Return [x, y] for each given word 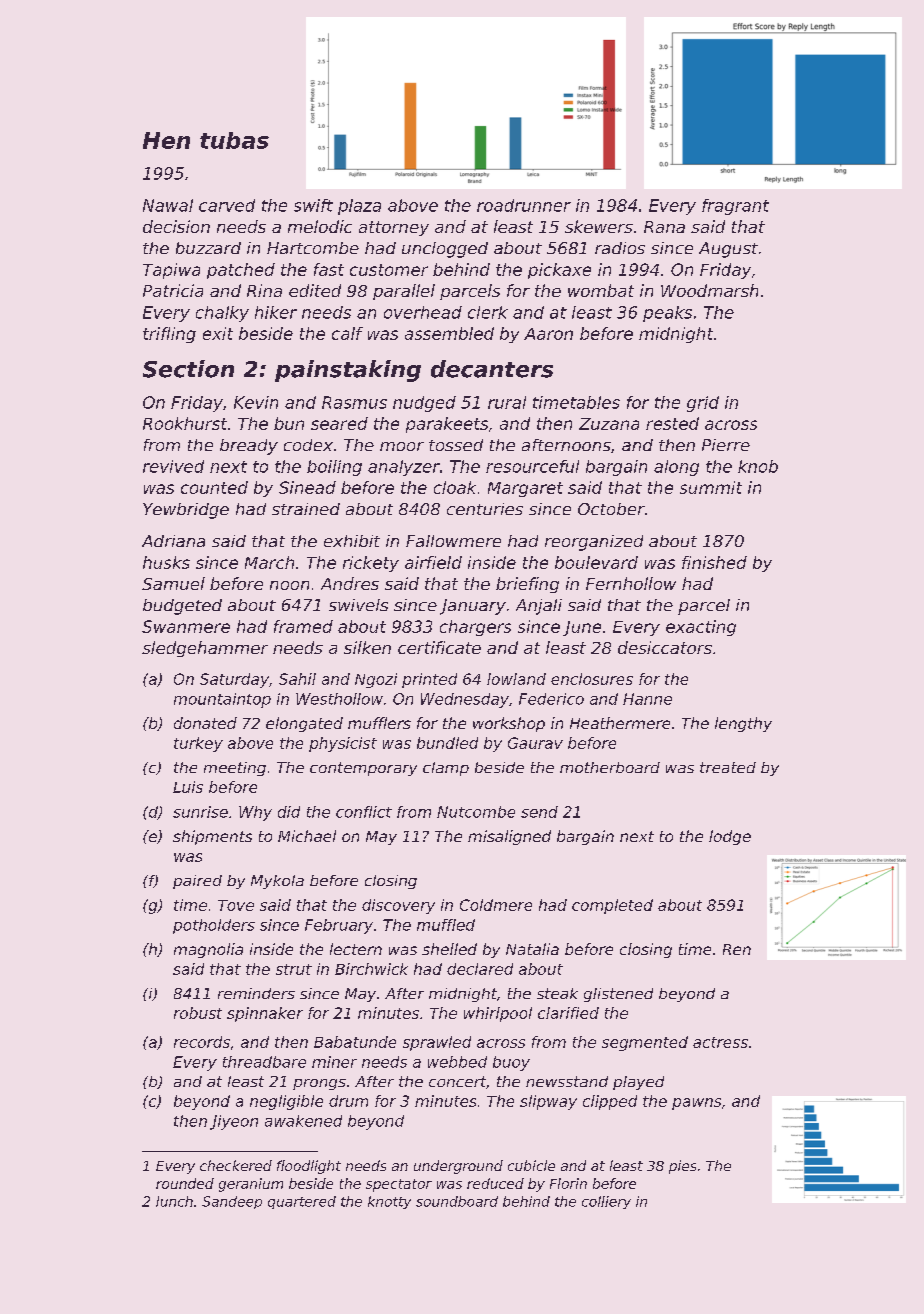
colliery [606, 1202]
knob [758, 466]
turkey [198, 744]
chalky [222, 314]
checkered [236, 1165]
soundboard [457, 1201]
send [539, 812]
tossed [456, 445]
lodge [730, 837]
